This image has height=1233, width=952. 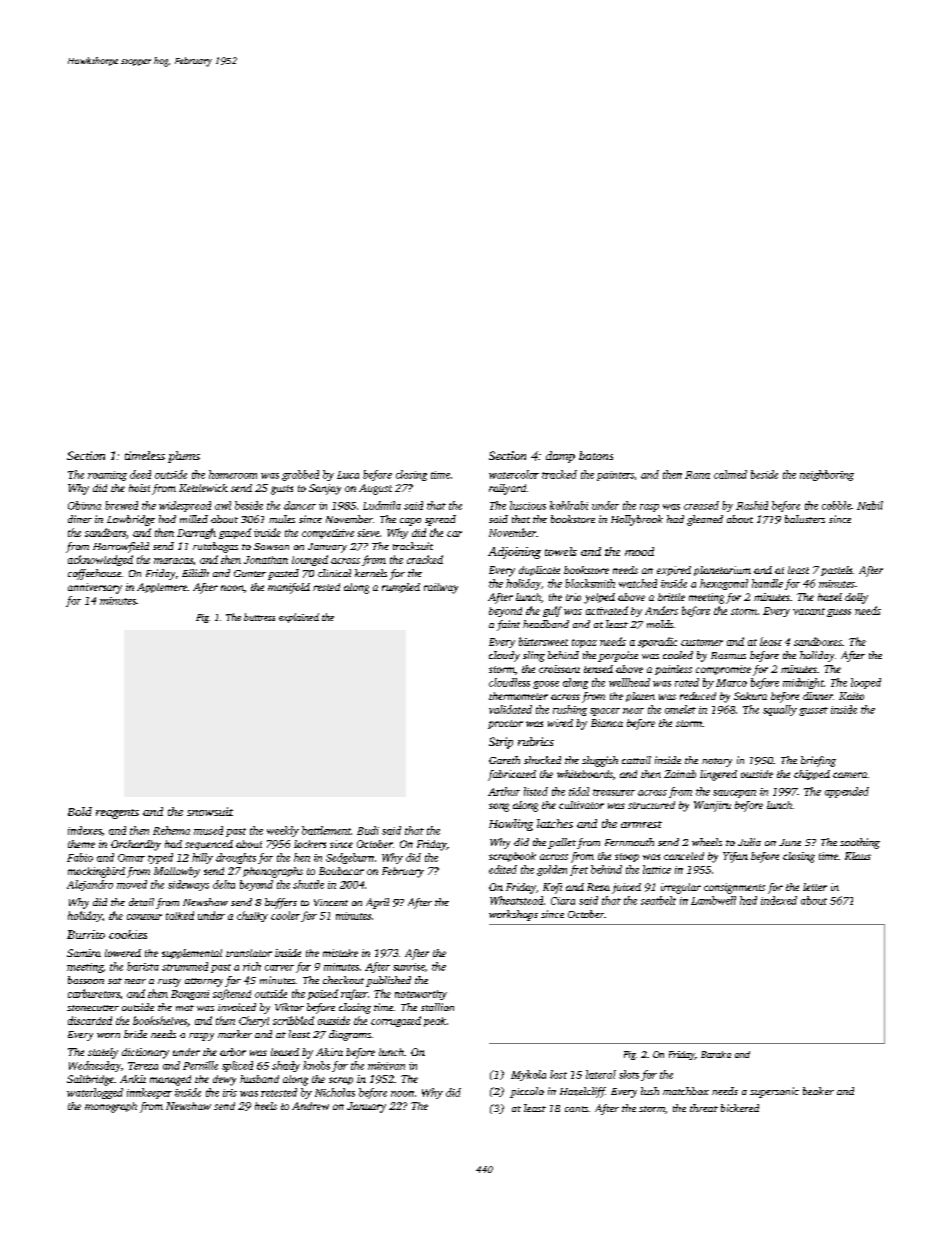 What do you see at coordinates (870, 505) in the image?
I see `Nabil` at bounding box center [870, 505].
